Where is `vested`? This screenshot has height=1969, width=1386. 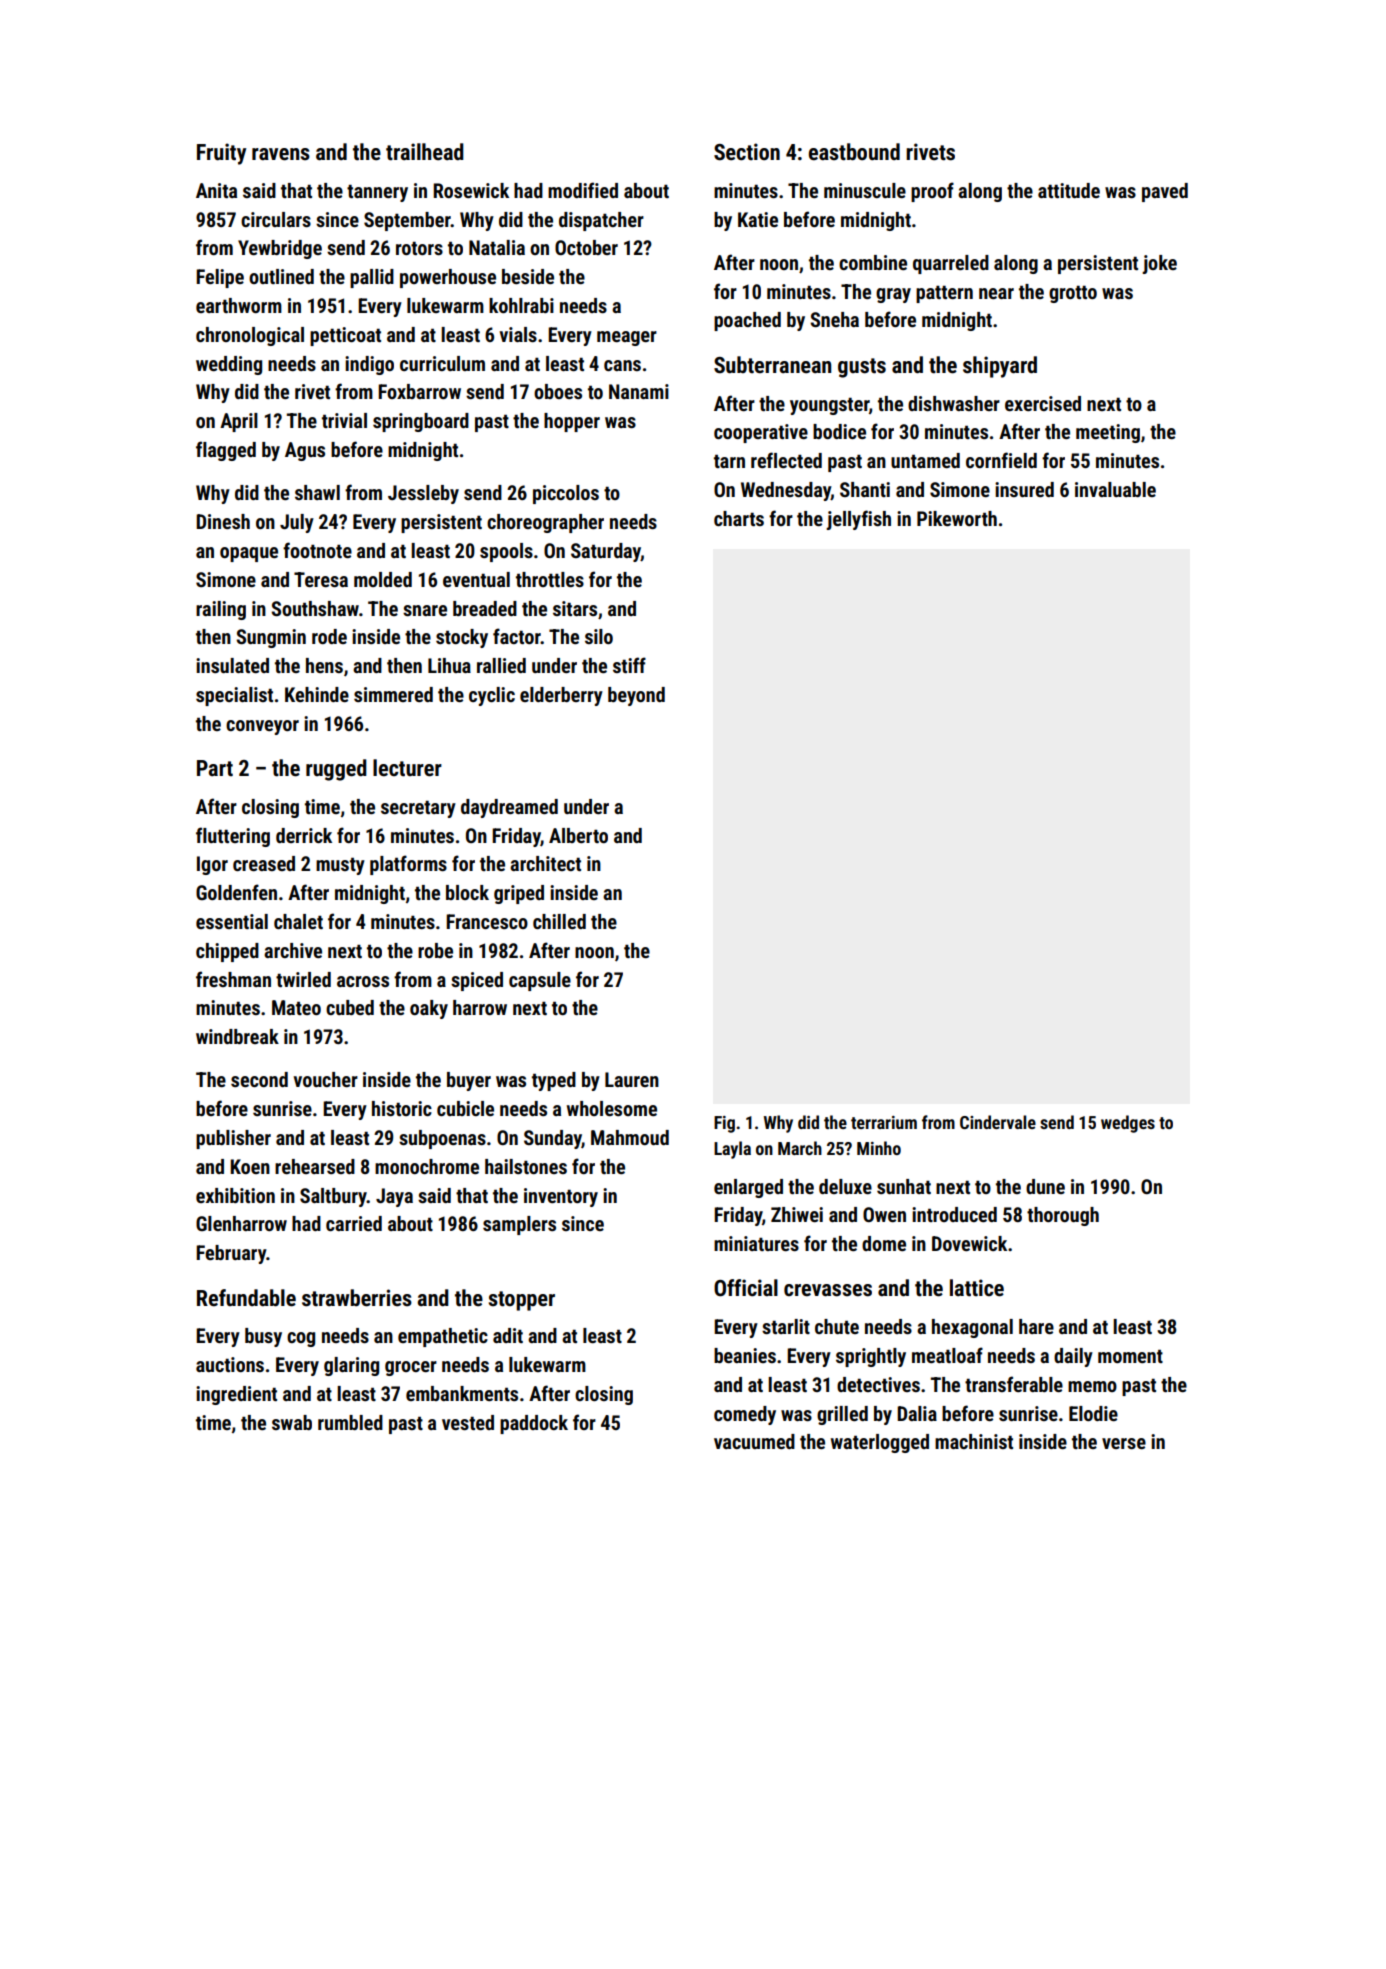 vested is located at coordinates (468, 1422).
